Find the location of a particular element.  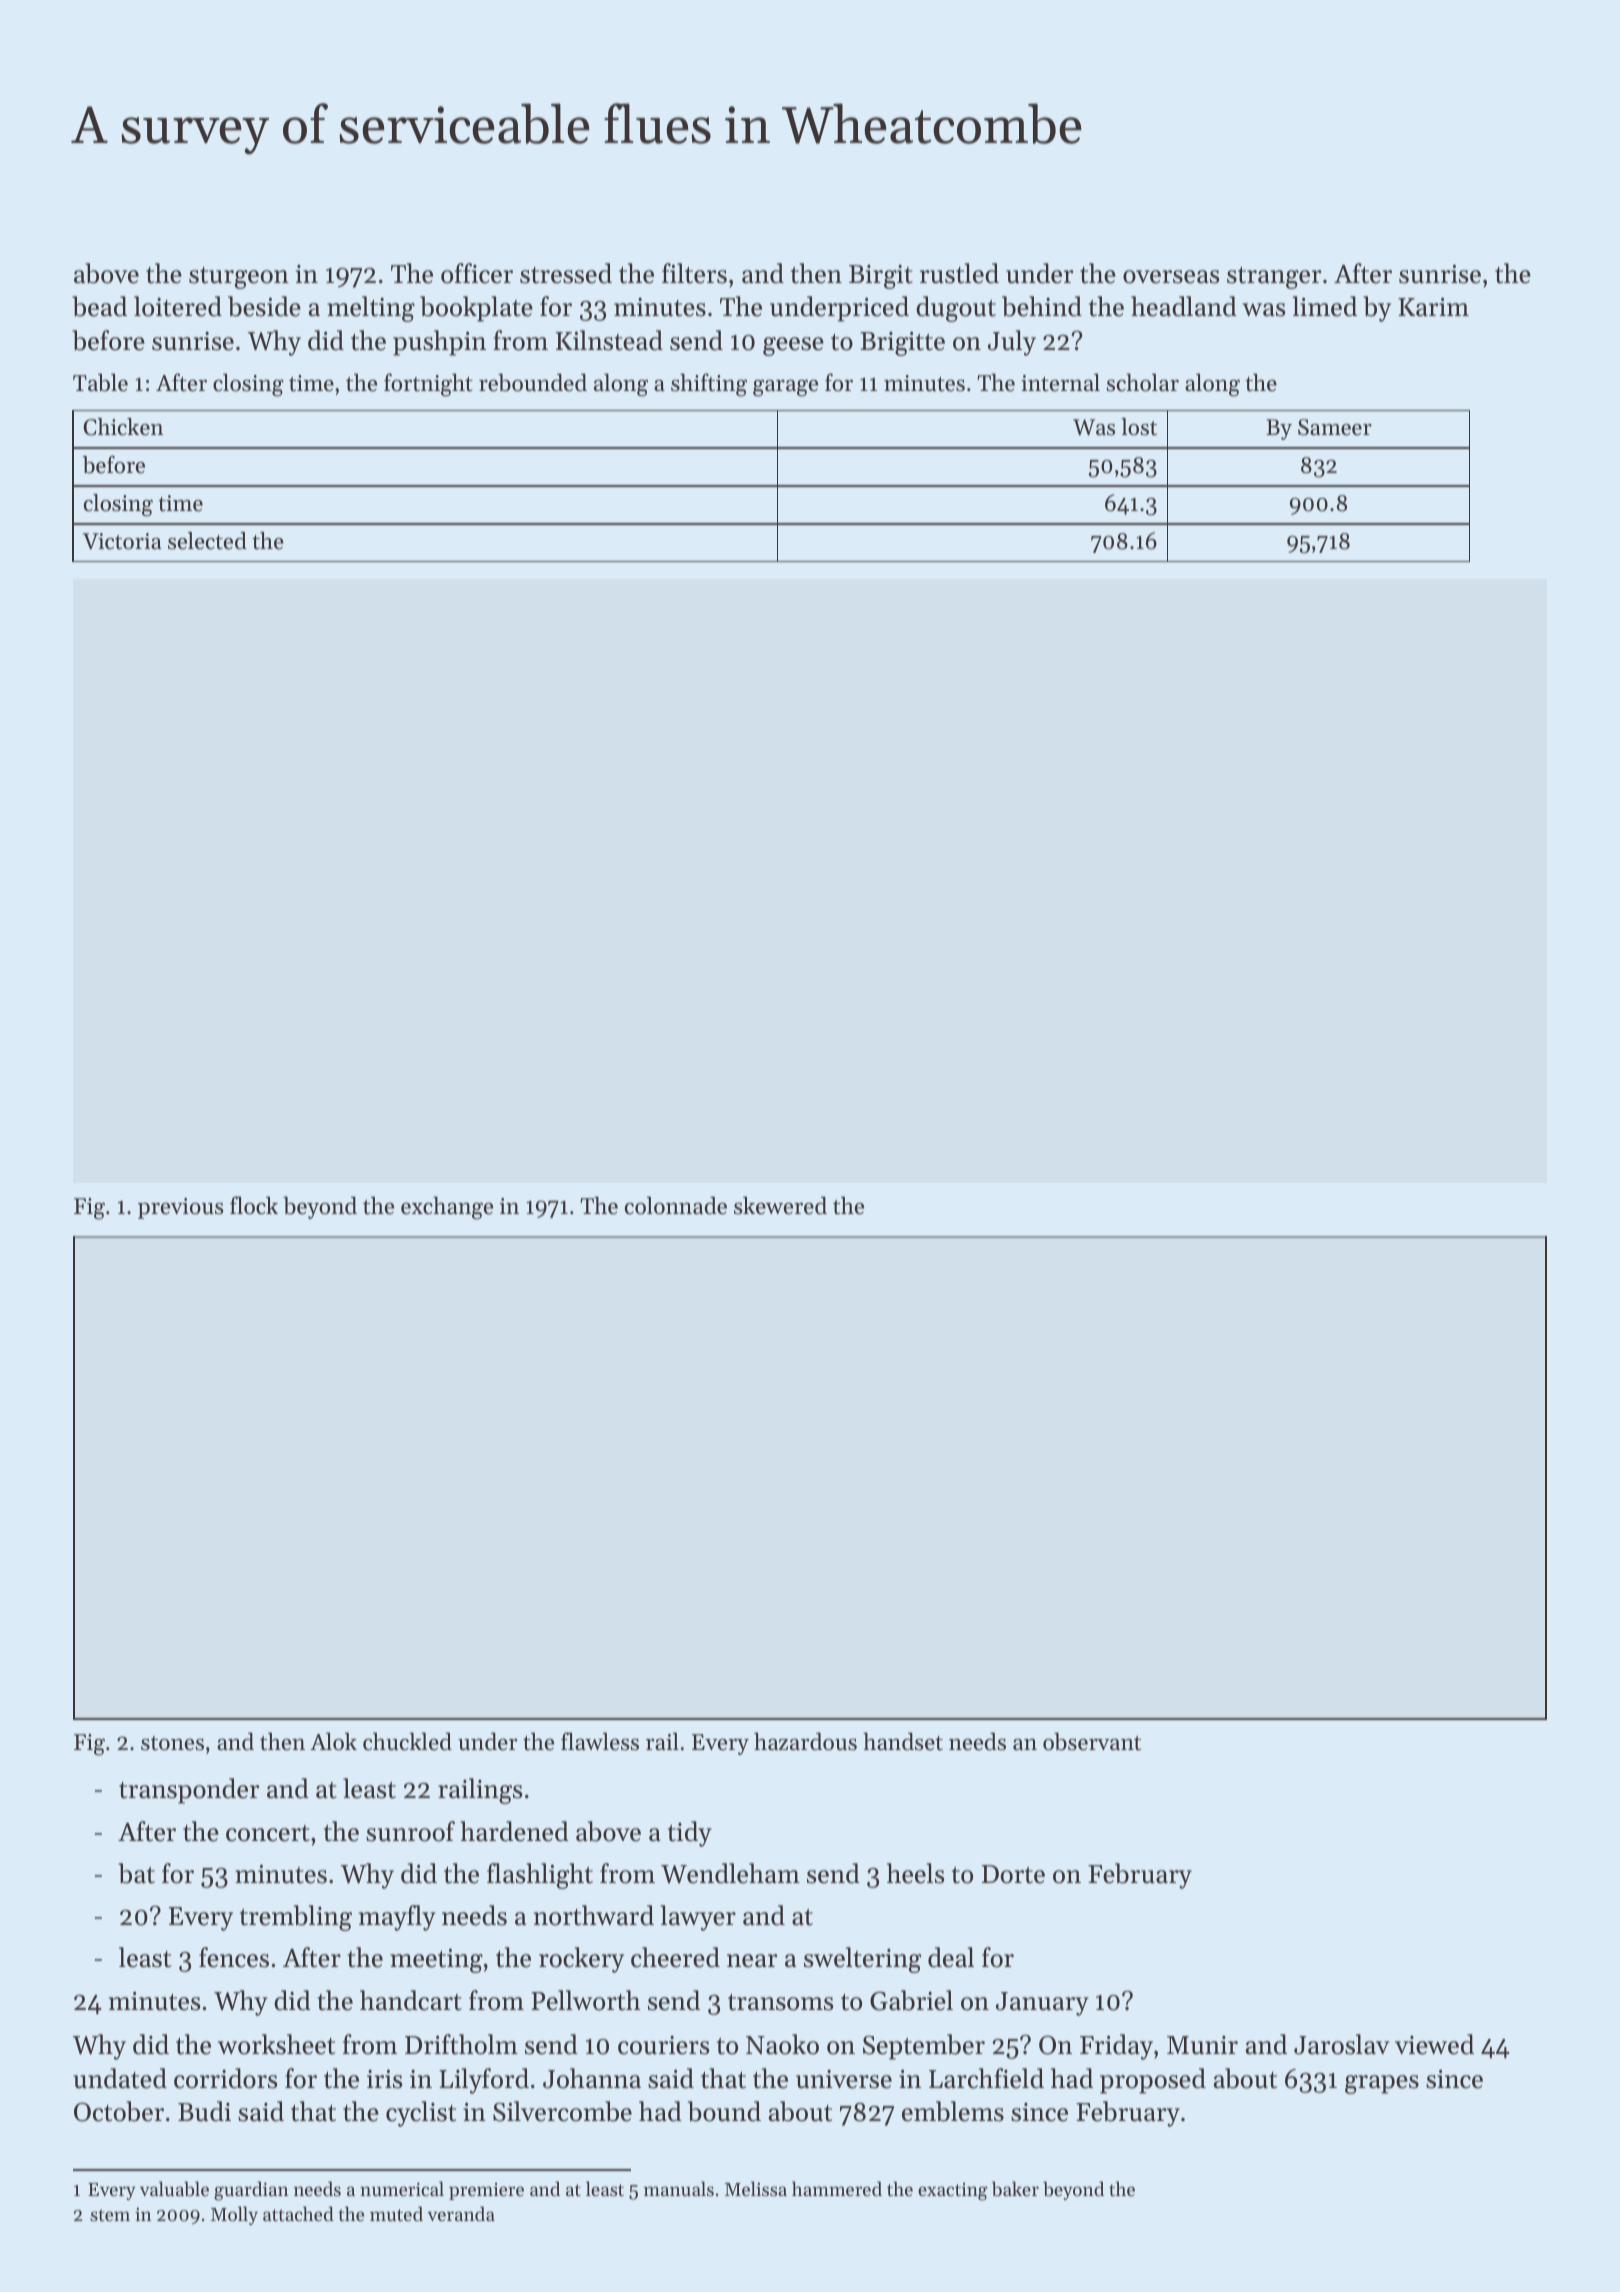

previous is located at coordinates (180, 1208).
